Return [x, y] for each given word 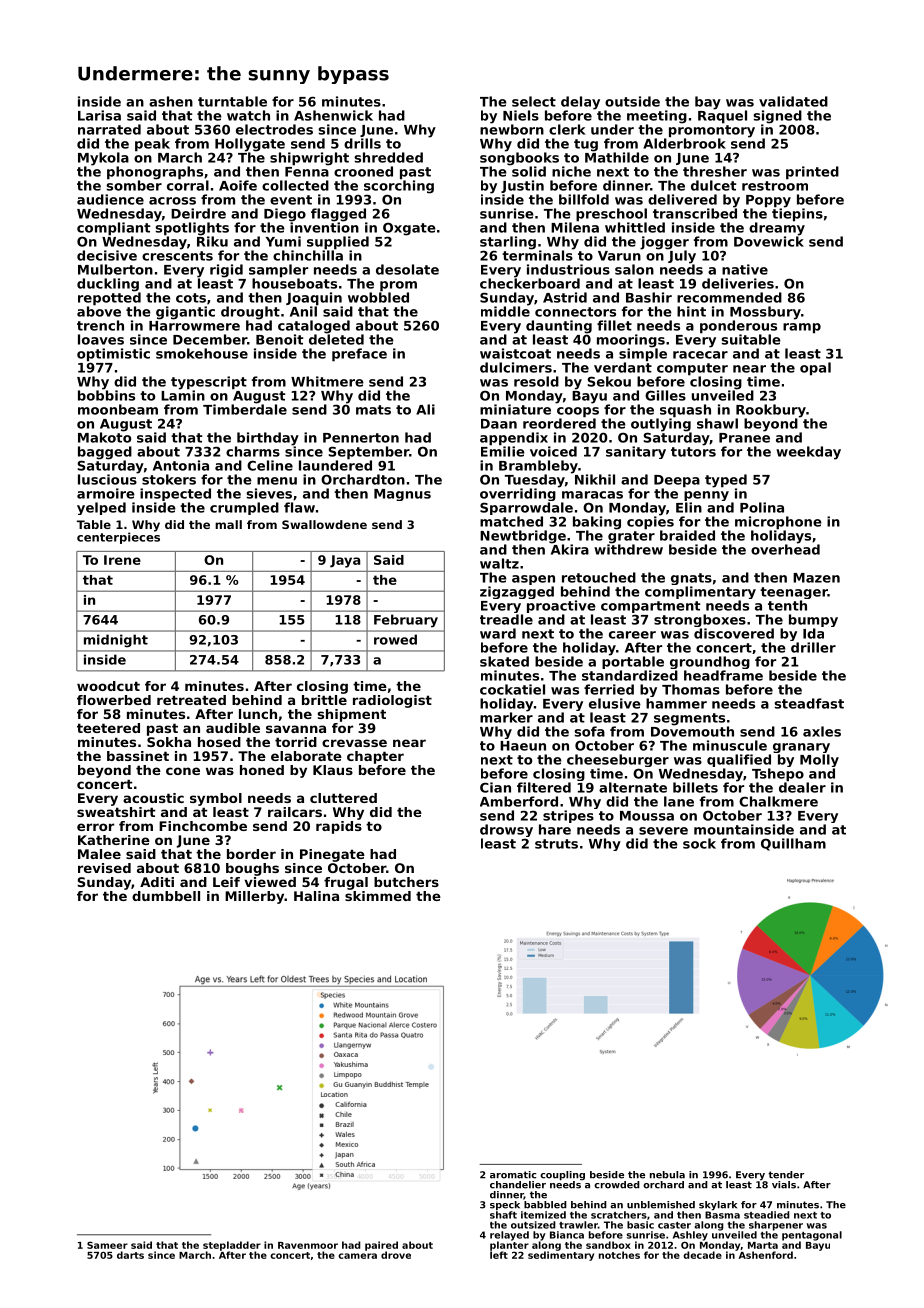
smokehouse [202, 353]
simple [643, 355]
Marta [763, 1245]
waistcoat [515, 353]
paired [381, 1246]
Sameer [107, 1245]
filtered [544, 787]
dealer [802, 787]
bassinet [138, 756]
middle [505, 311]
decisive [107, 255]
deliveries [738, 283]
